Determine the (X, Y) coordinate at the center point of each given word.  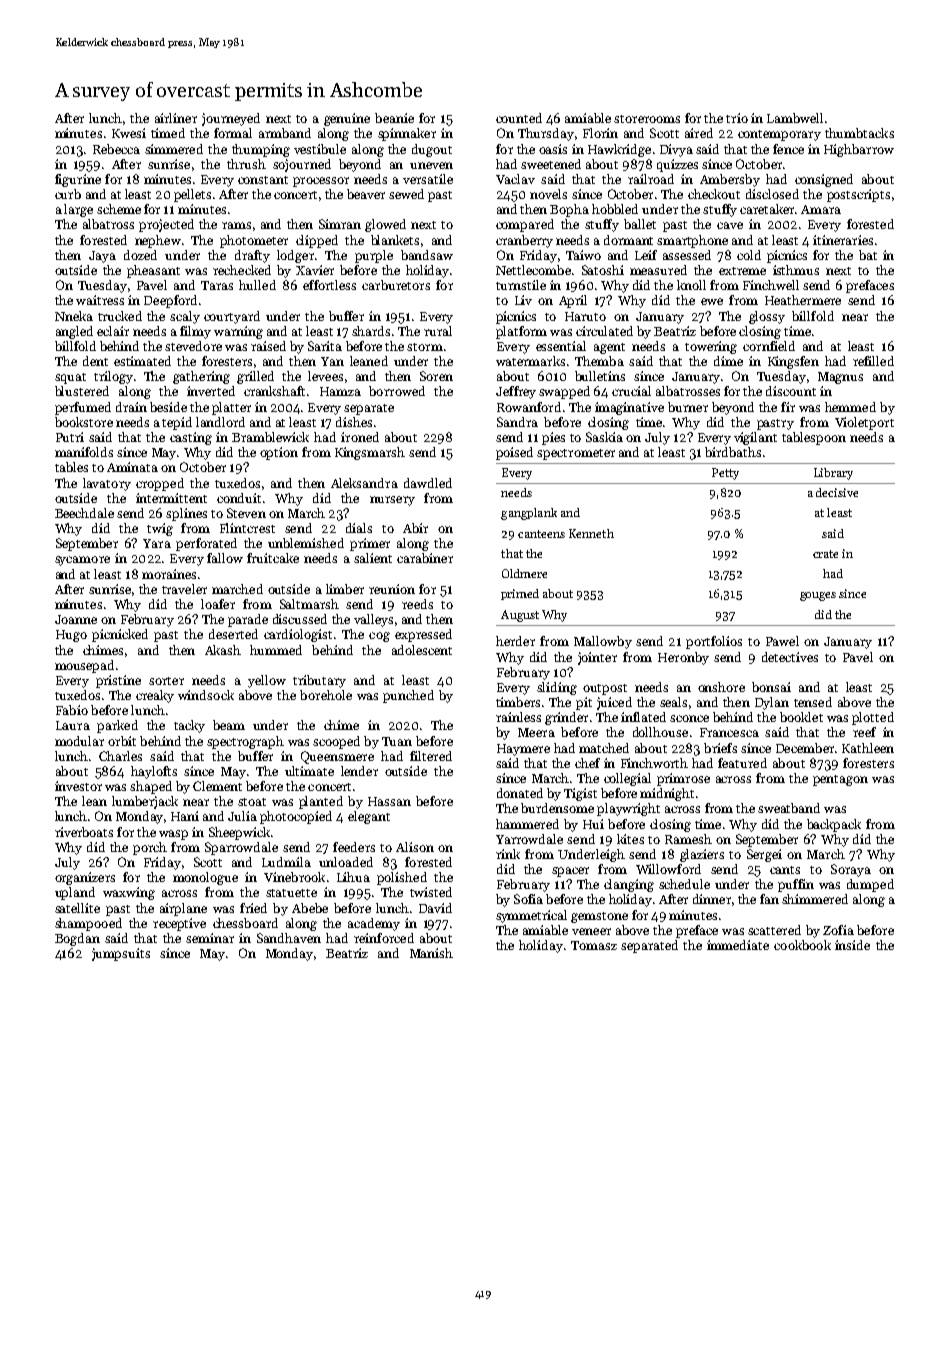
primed (520, 594)
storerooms (647, 119)
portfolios (714, 642)
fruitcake (273, 558)
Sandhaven (289, 938)
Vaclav (515, 179)
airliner (176, 118)
